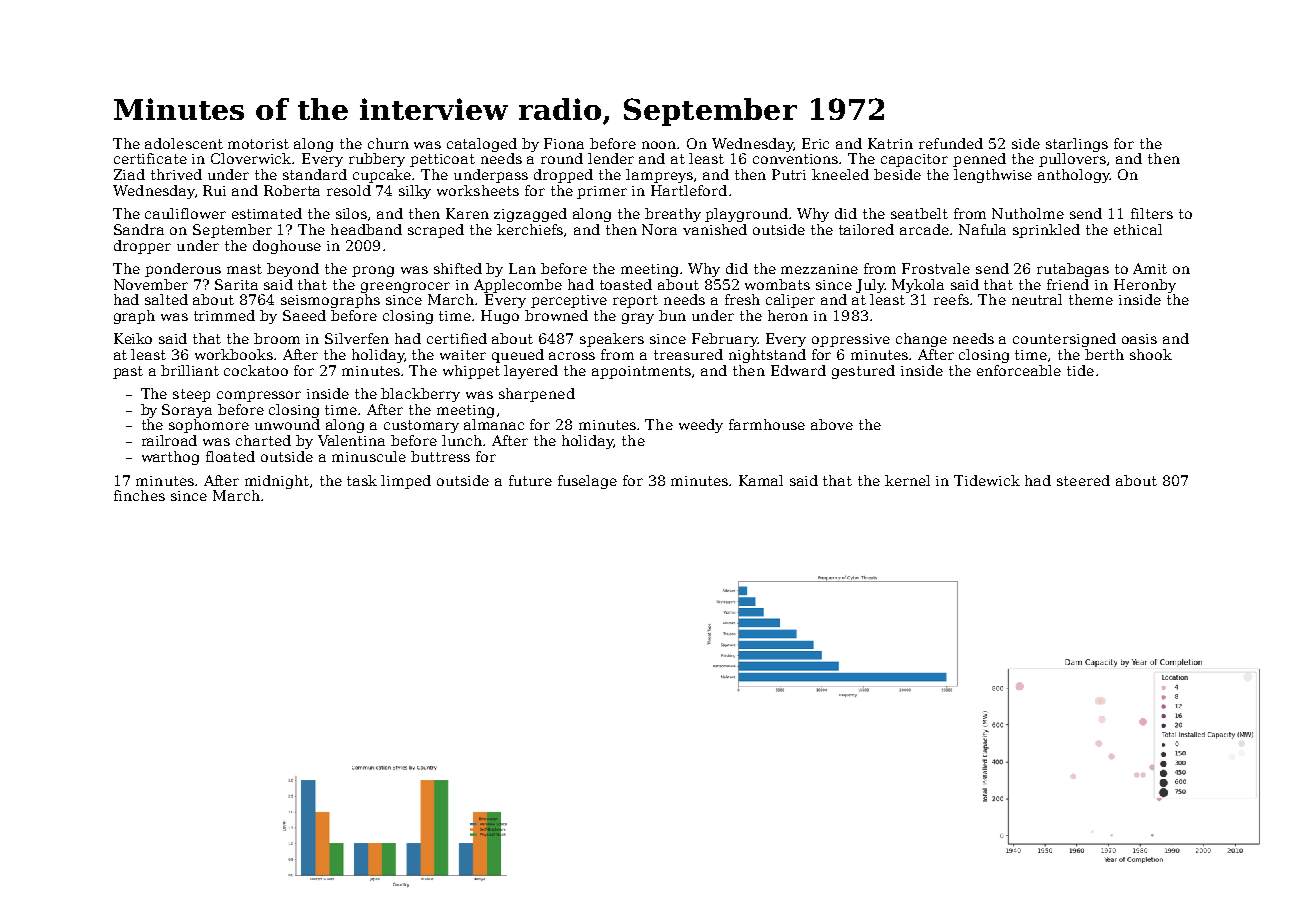 Image resolution: width=1308 pixels, height=924 pixels. Describe the element at coordinates (587, 482) in the image. I see `fuselage` at that location.
